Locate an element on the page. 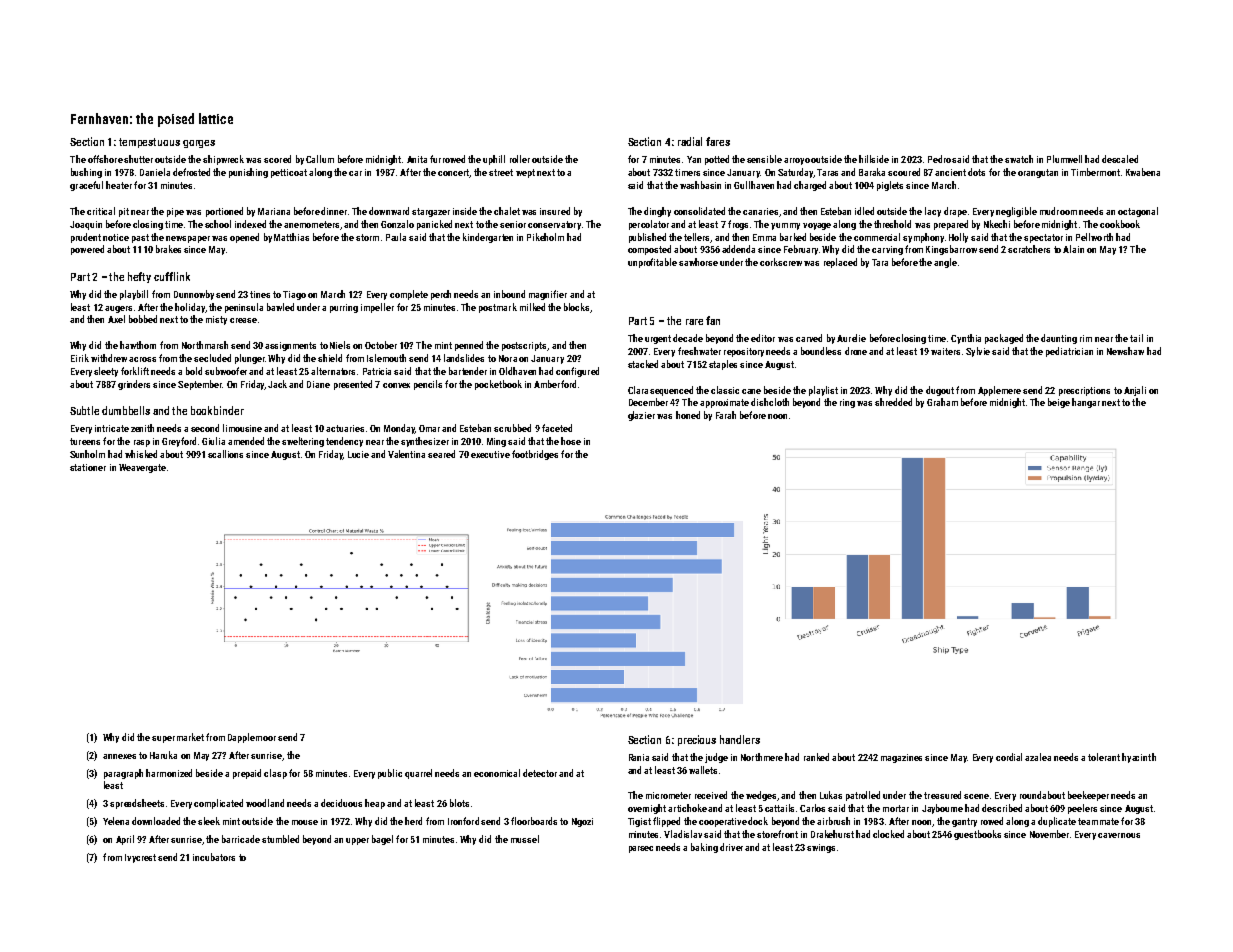 The height and width of the image is (952, 1233). grinders is located at coordinates (134, 385).
